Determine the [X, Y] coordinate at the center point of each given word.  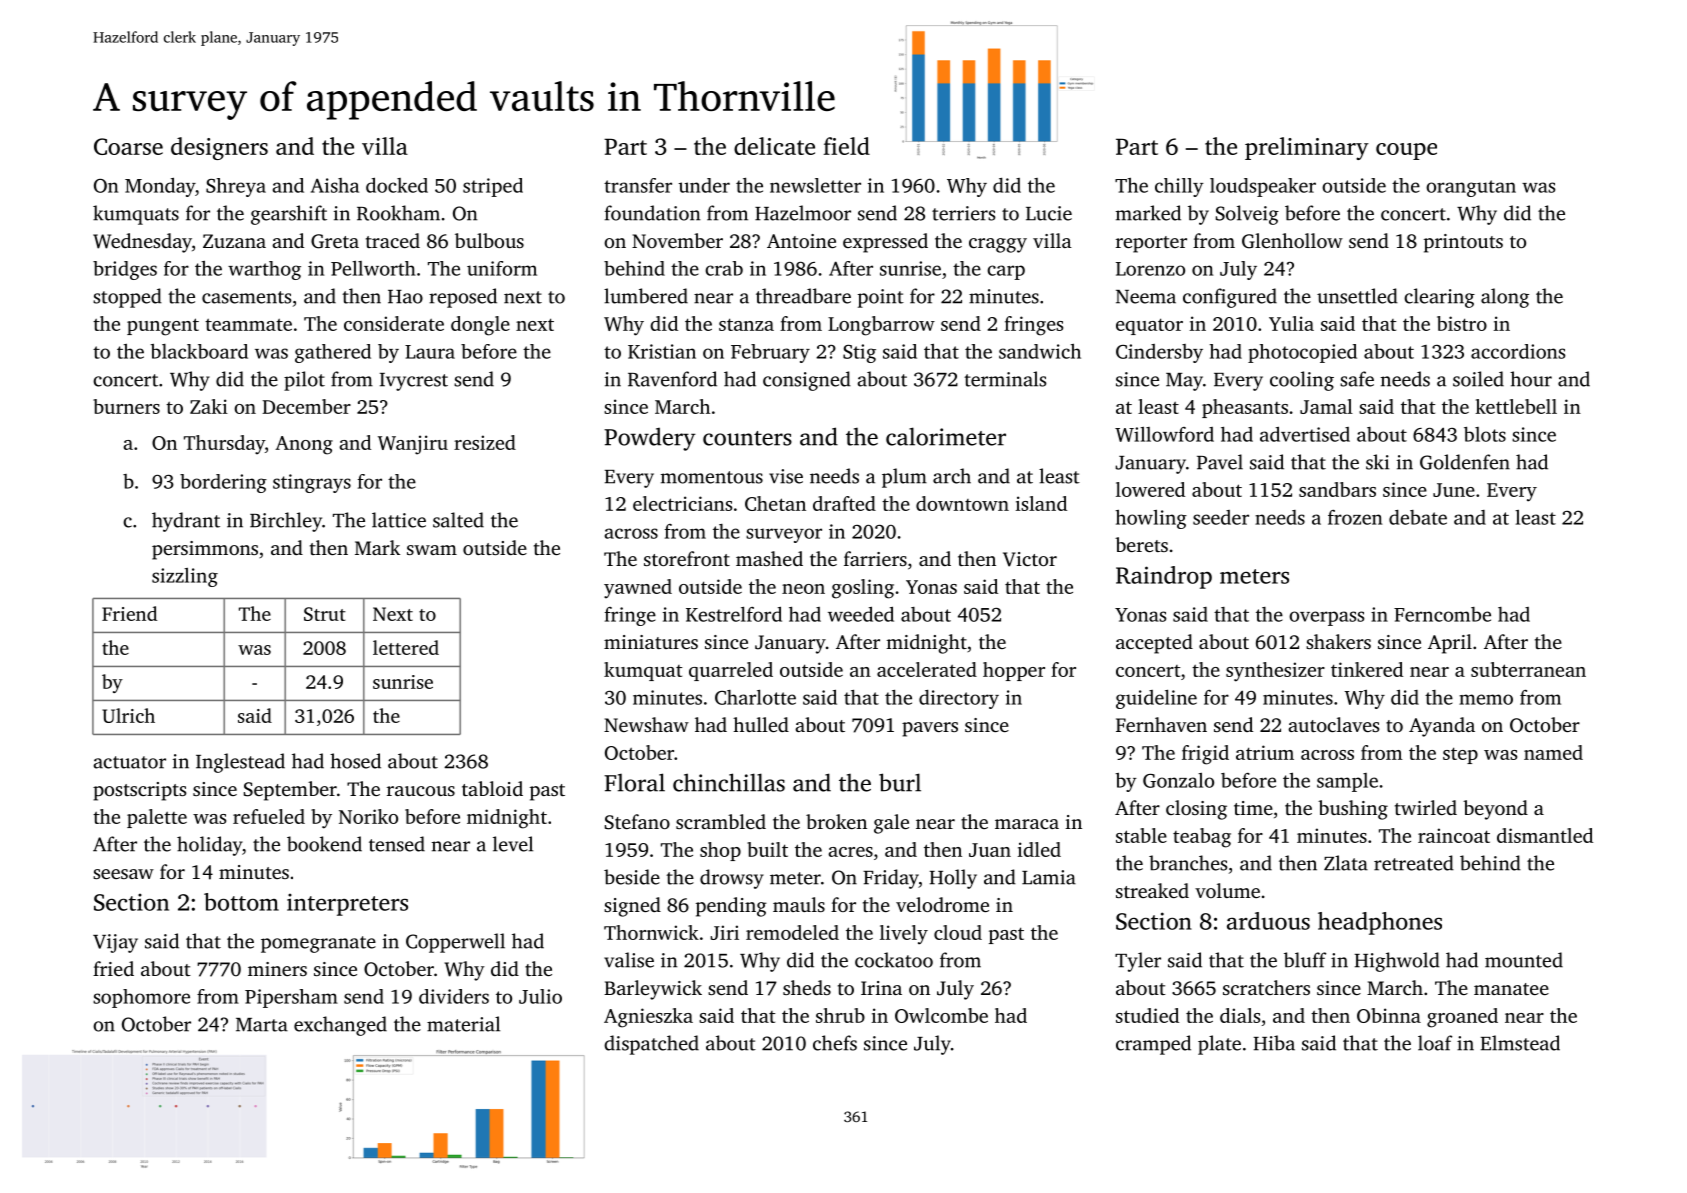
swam [432, 550]
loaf [1435, 1043]
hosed [355, 761]
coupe [1406, 151]
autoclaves [1333, 724]
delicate [774, 146]
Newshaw [646, 724]
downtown [962, 503]
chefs [835, 1043]
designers [219, 148]
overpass [1326, 618]
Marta [262, 1025]
